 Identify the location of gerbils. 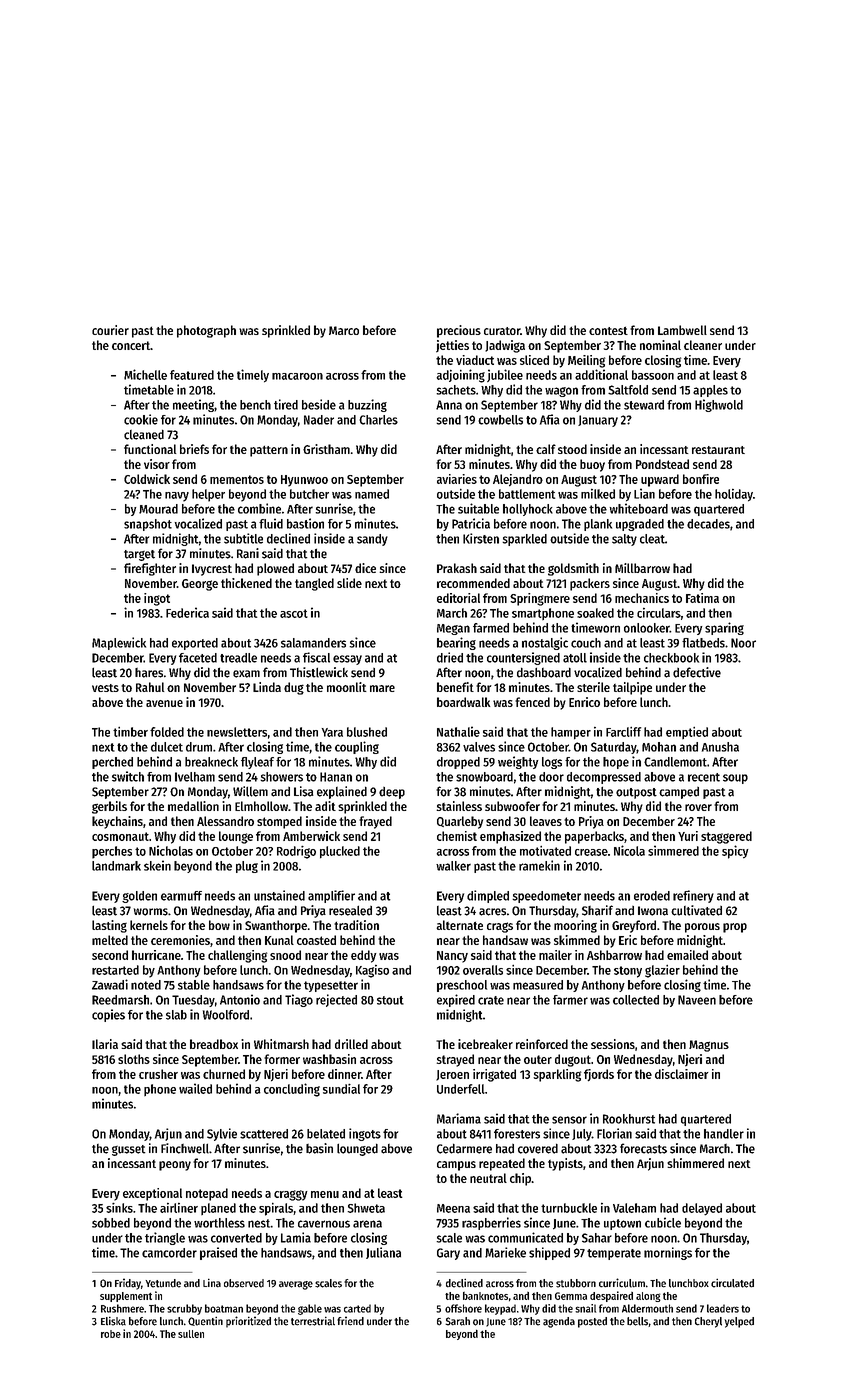
(109, 807).
